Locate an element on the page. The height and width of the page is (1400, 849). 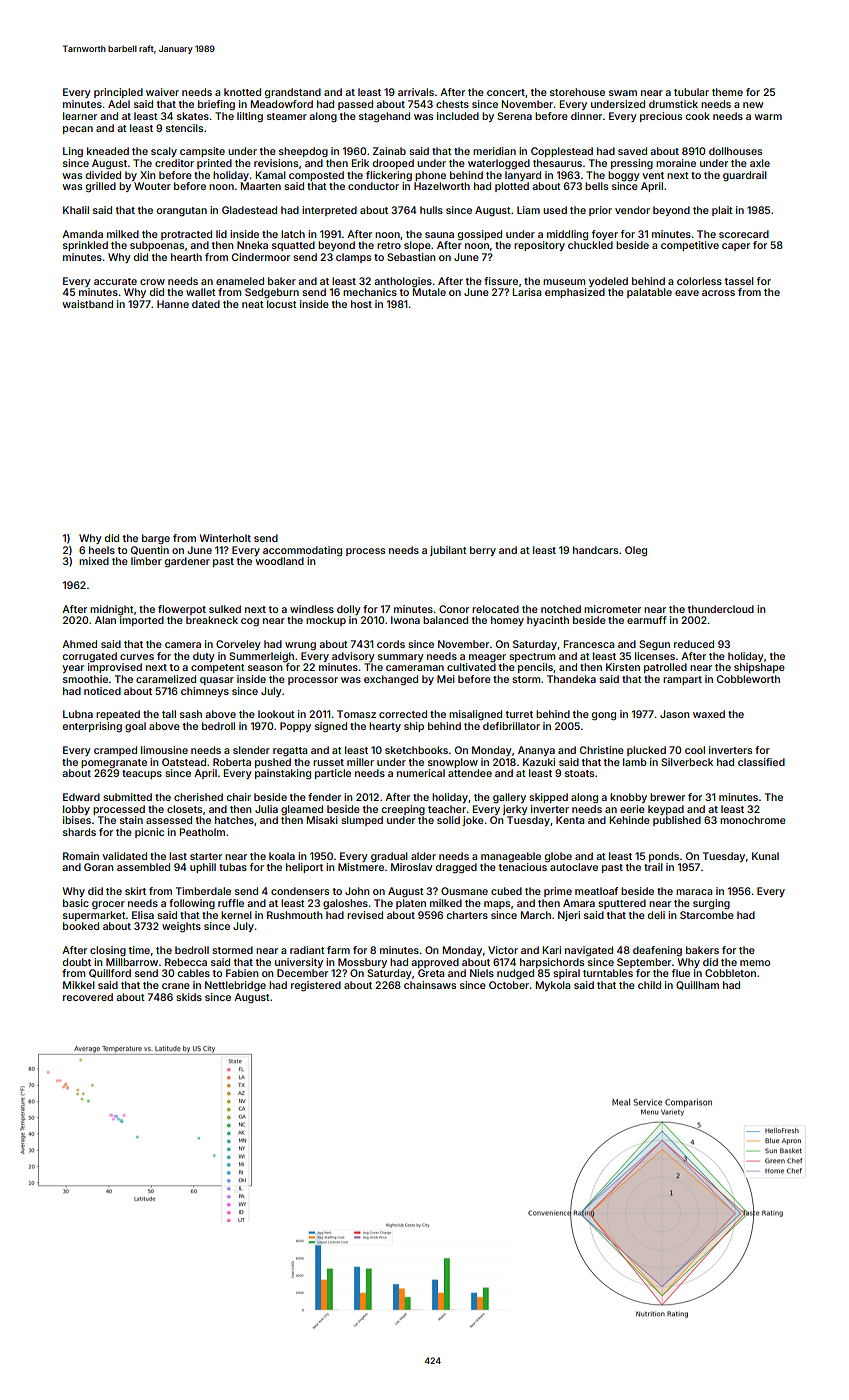
monochrome is located at coordinates (753, 820).
